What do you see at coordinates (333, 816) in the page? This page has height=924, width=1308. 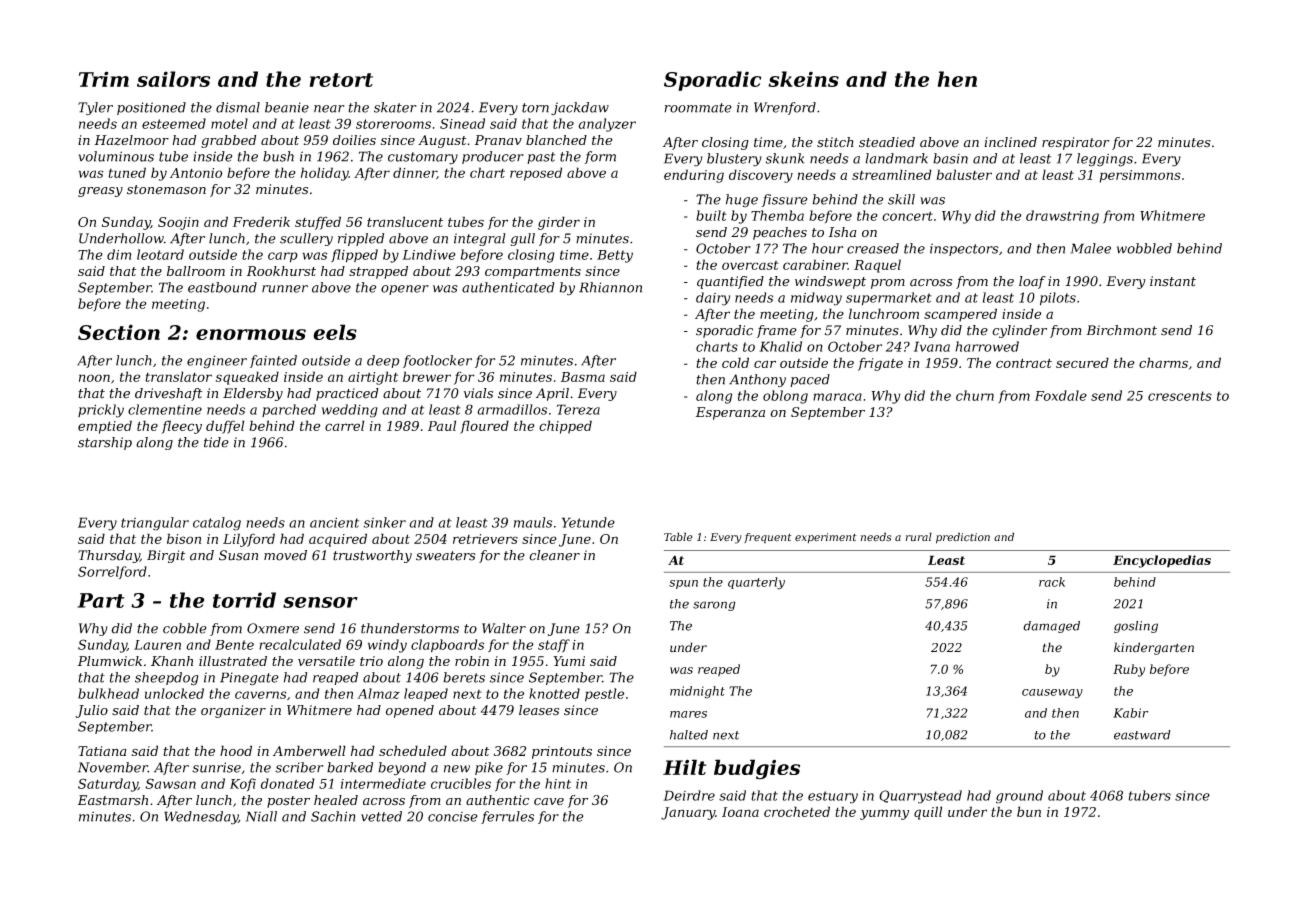 I see `Sachin` at bounding box center [333, 816].
